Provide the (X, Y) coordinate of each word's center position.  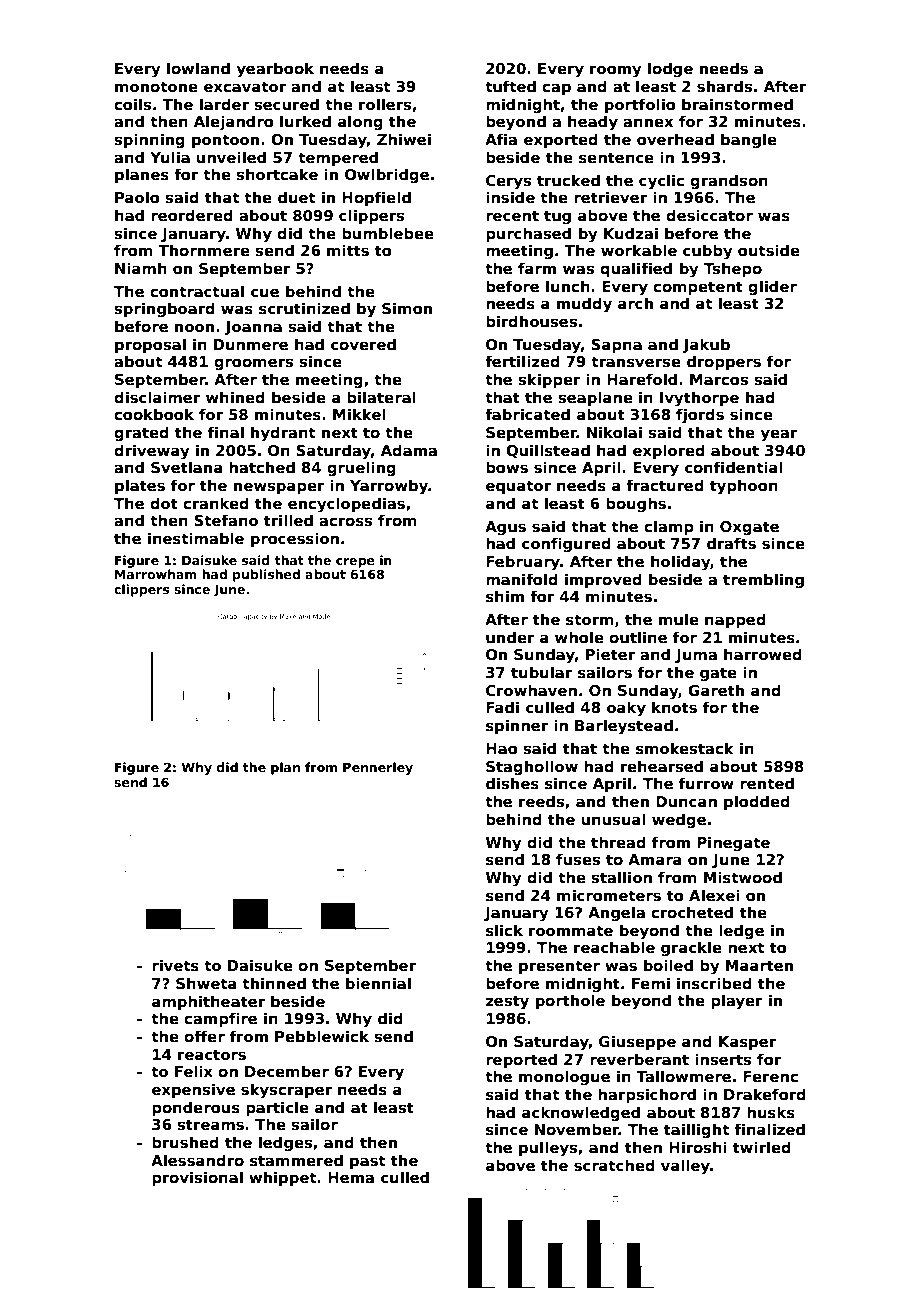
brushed (185, 1142)
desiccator (709, 215)
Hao (502, 748)
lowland (198, 68)
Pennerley (378, 768)
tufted (510, 86)
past (367, 1162)
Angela (616, 914)
